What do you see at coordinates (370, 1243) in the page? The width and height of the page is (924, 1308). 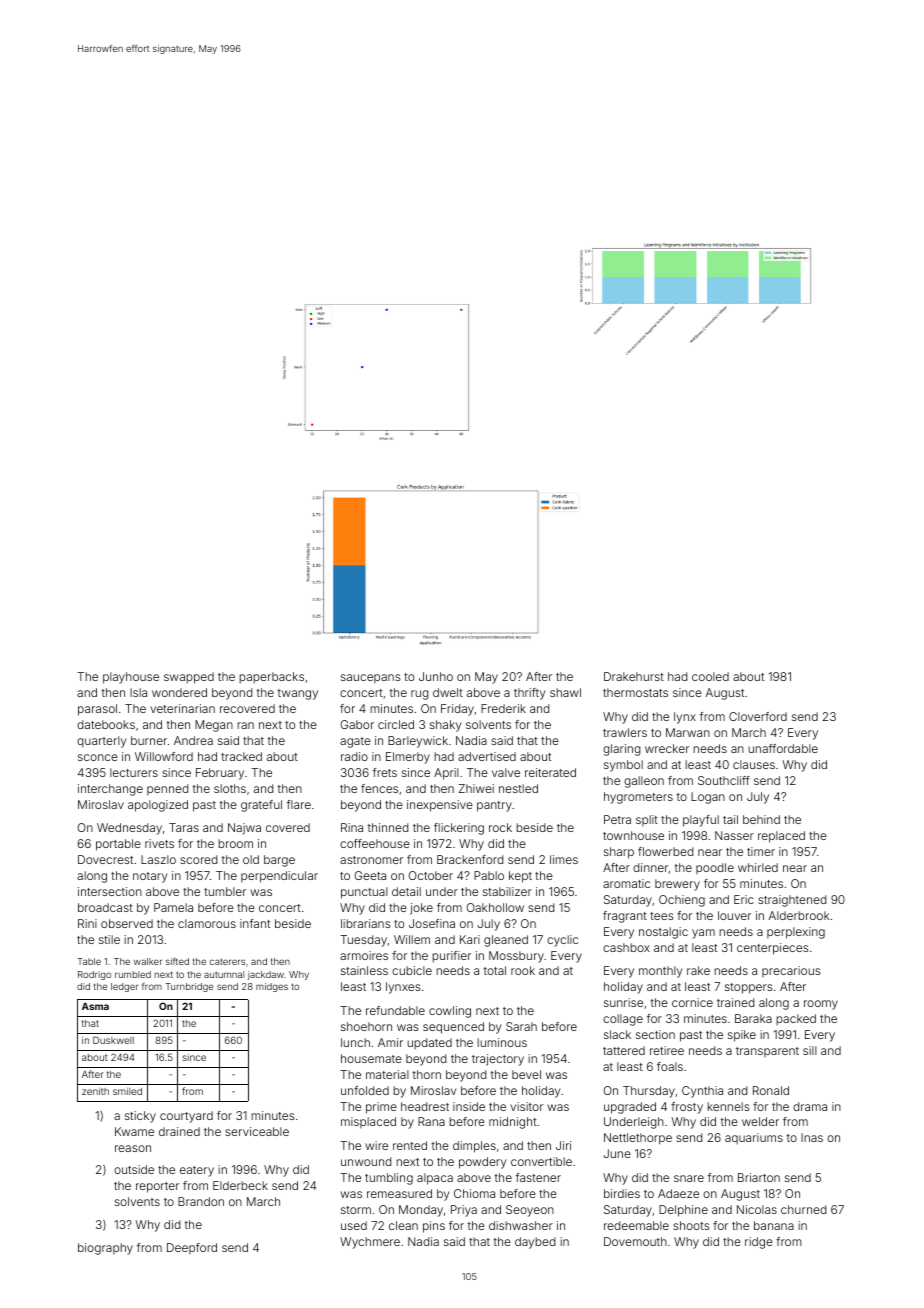 I see `Wychmere` at bounding box center [370, 1243].
